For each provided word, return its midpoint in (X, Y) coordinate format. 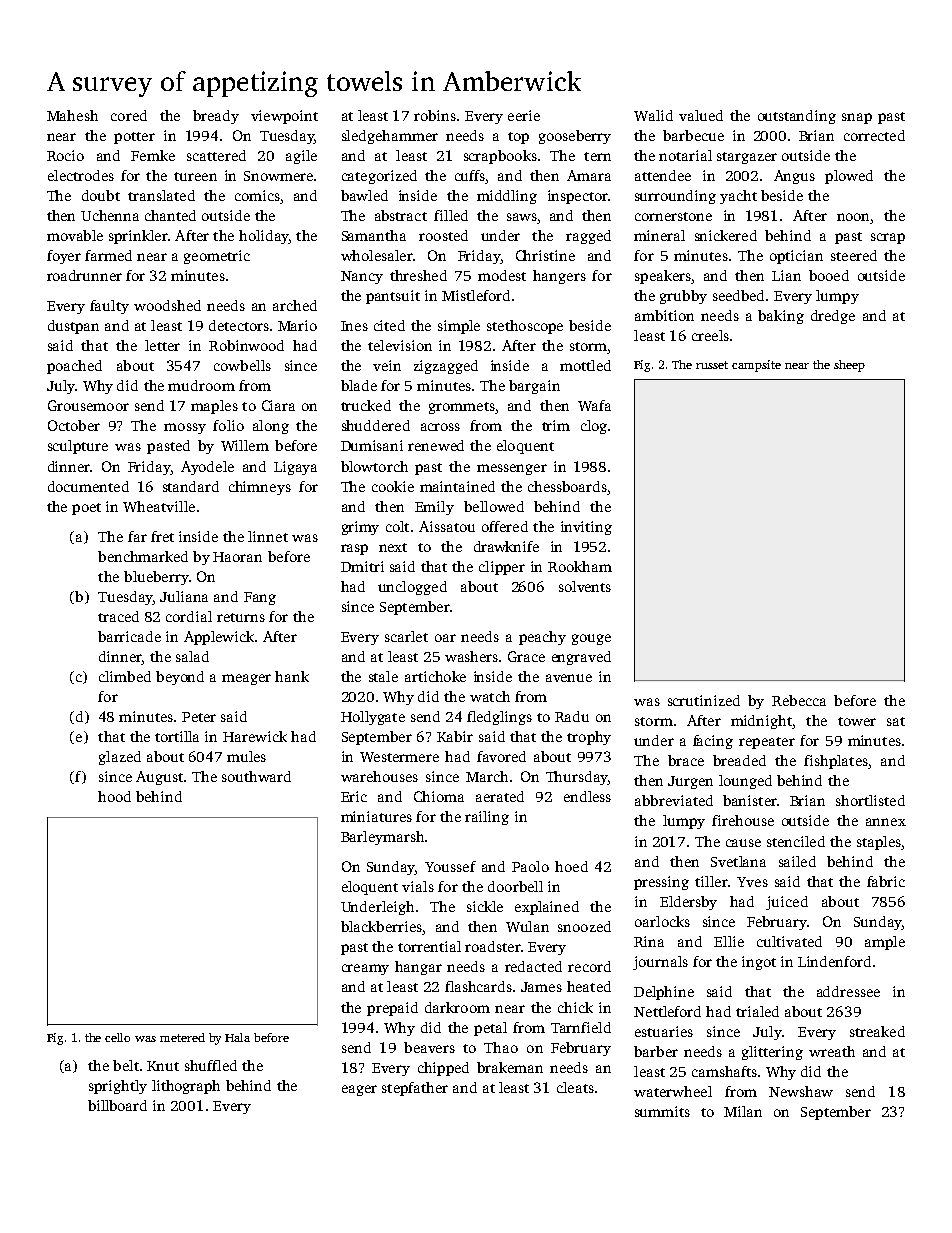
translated (161, 195)
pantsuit (393, 297)
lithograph (186, 1087)
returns (241, 617)
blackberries (381, 926)
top (518, 138)
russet (712, 365)
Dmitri (362, 566)
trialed (757, 1011)
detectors (239, 325)
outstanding (797, 117)
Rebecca (799, 700)
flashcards (478, 986)
